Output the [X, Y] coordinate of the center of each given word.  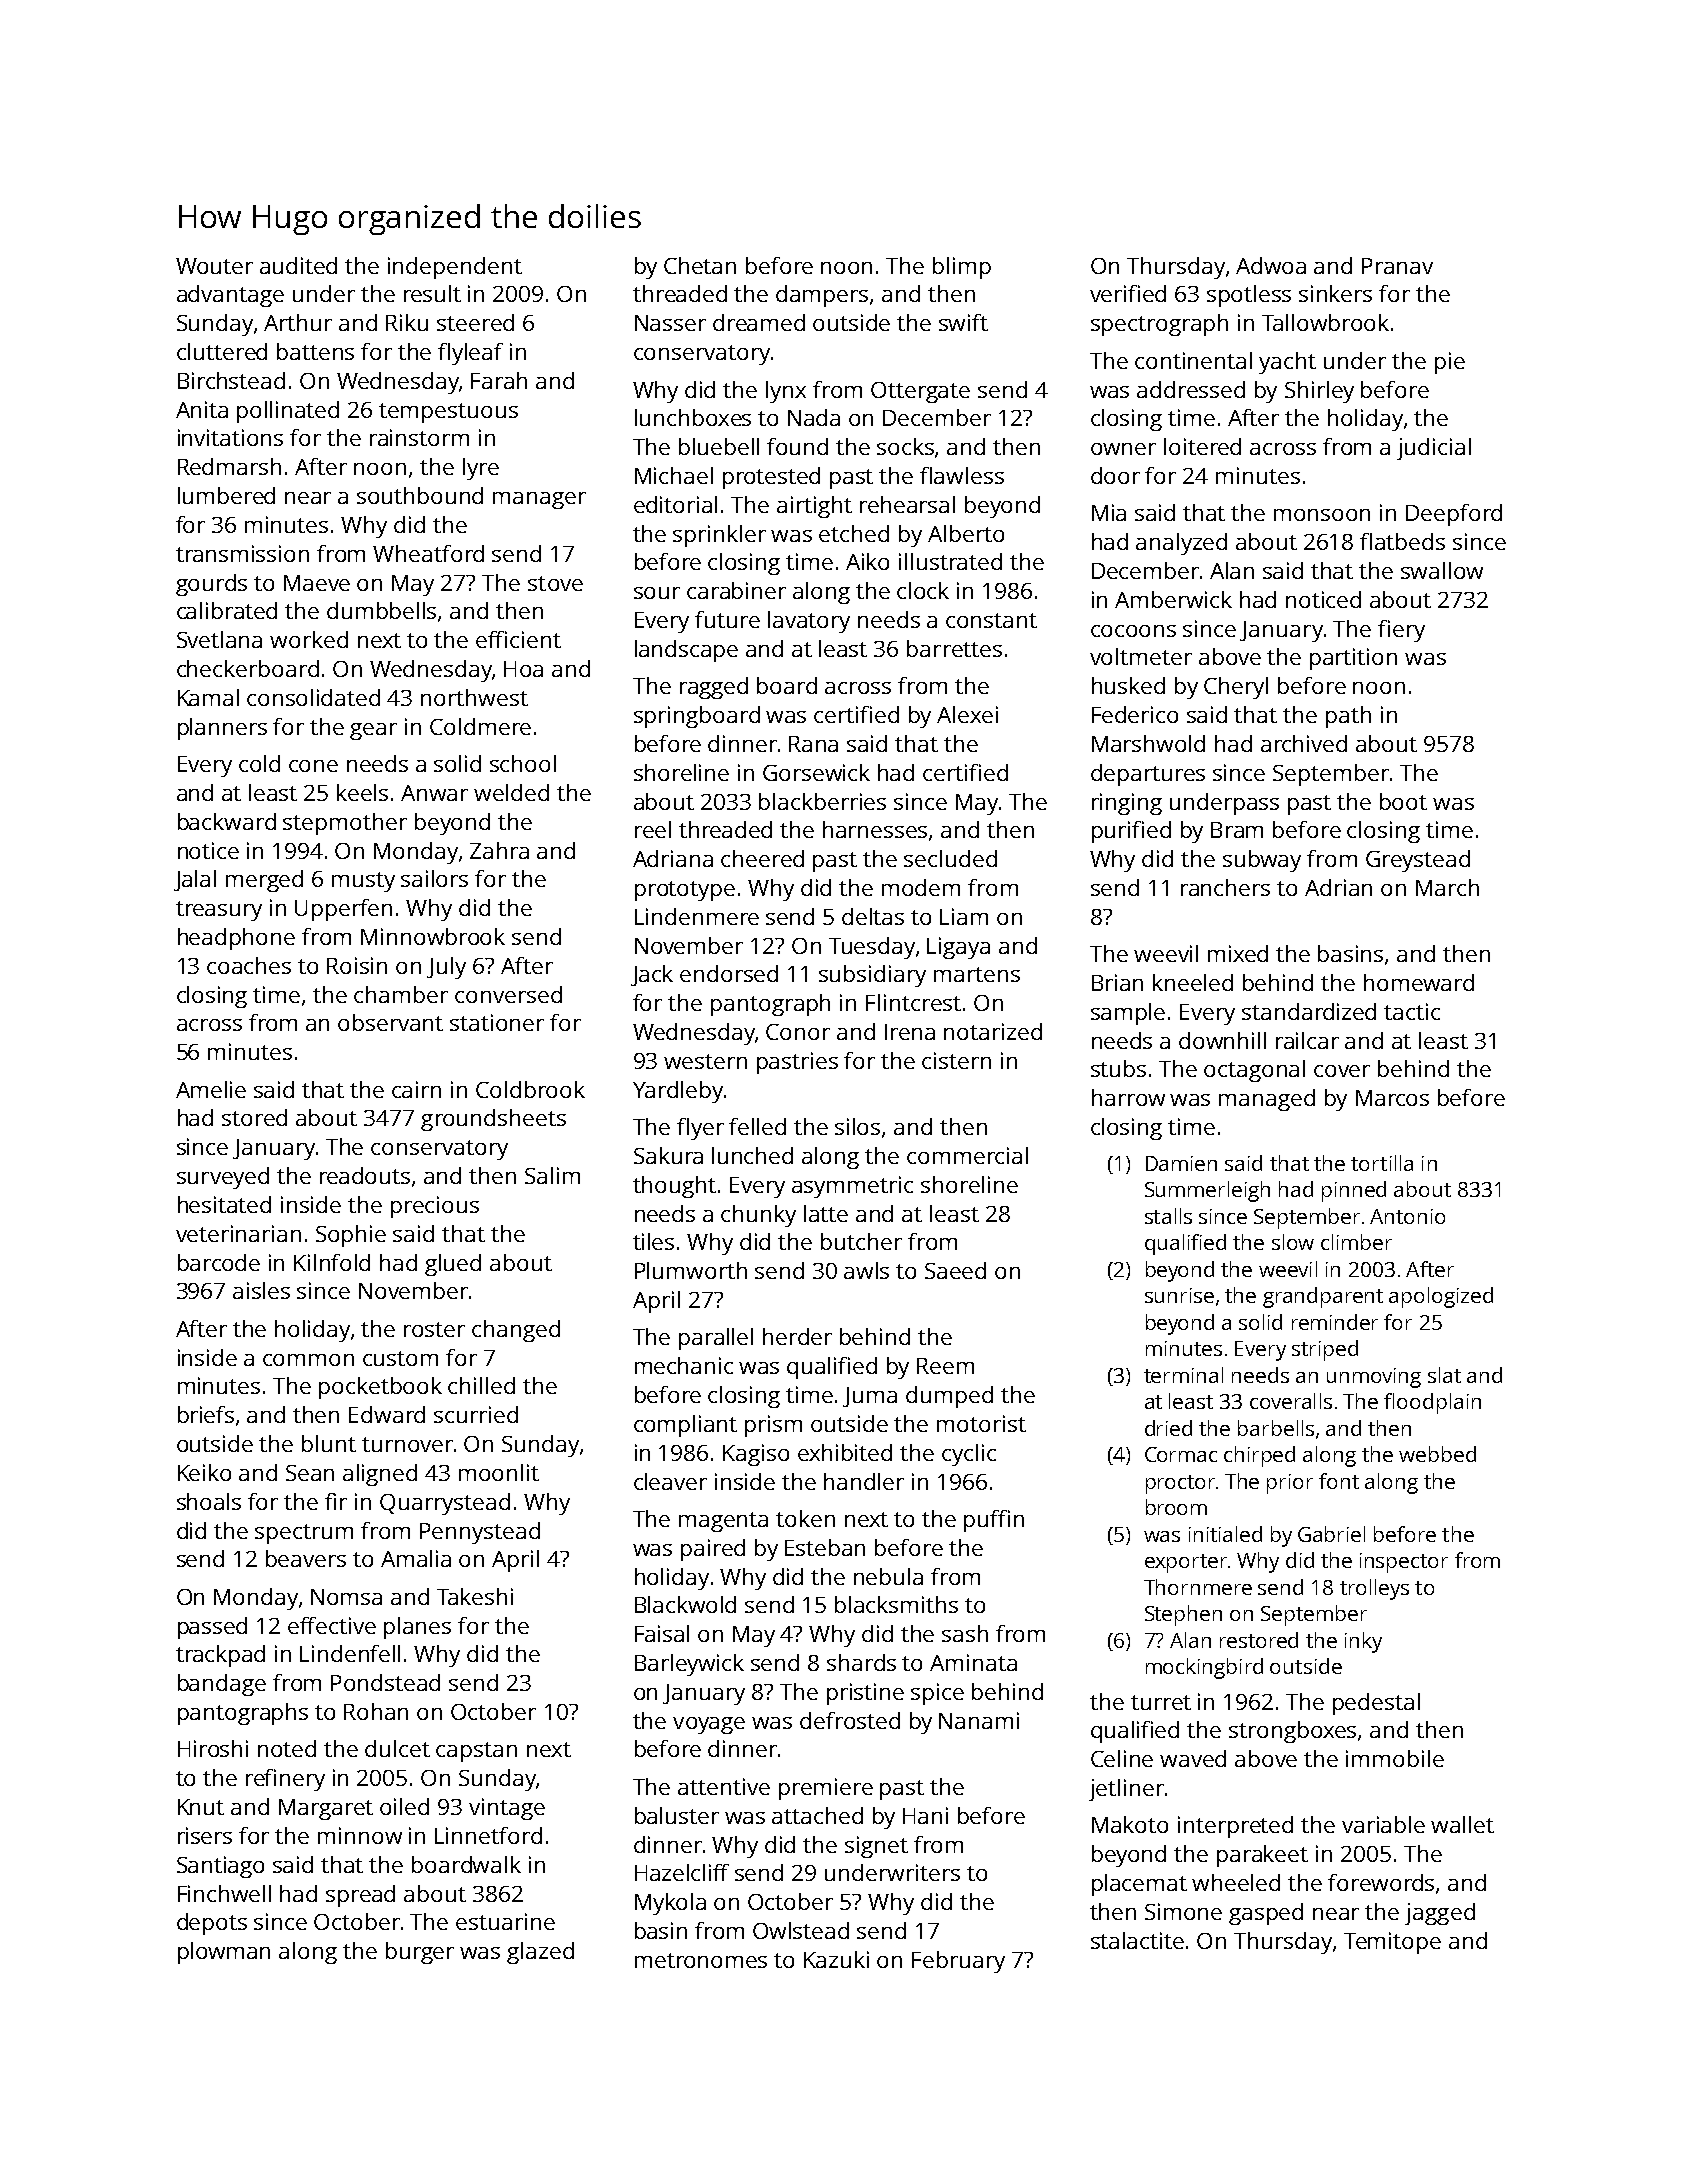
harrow [1128, 1097]
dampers [822, 296]
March [1447, 887]
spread [360, 1896]
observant [390, 1022]
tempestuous [448, 413]
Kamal [208, 697]
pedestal [1376, 1704]
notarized [993, 1031]
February [958, 1962]
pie [1450, 363]
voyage [709, 1725]
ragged [714, 688]
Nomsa [346, 1597]
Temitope [1392, 1943]
